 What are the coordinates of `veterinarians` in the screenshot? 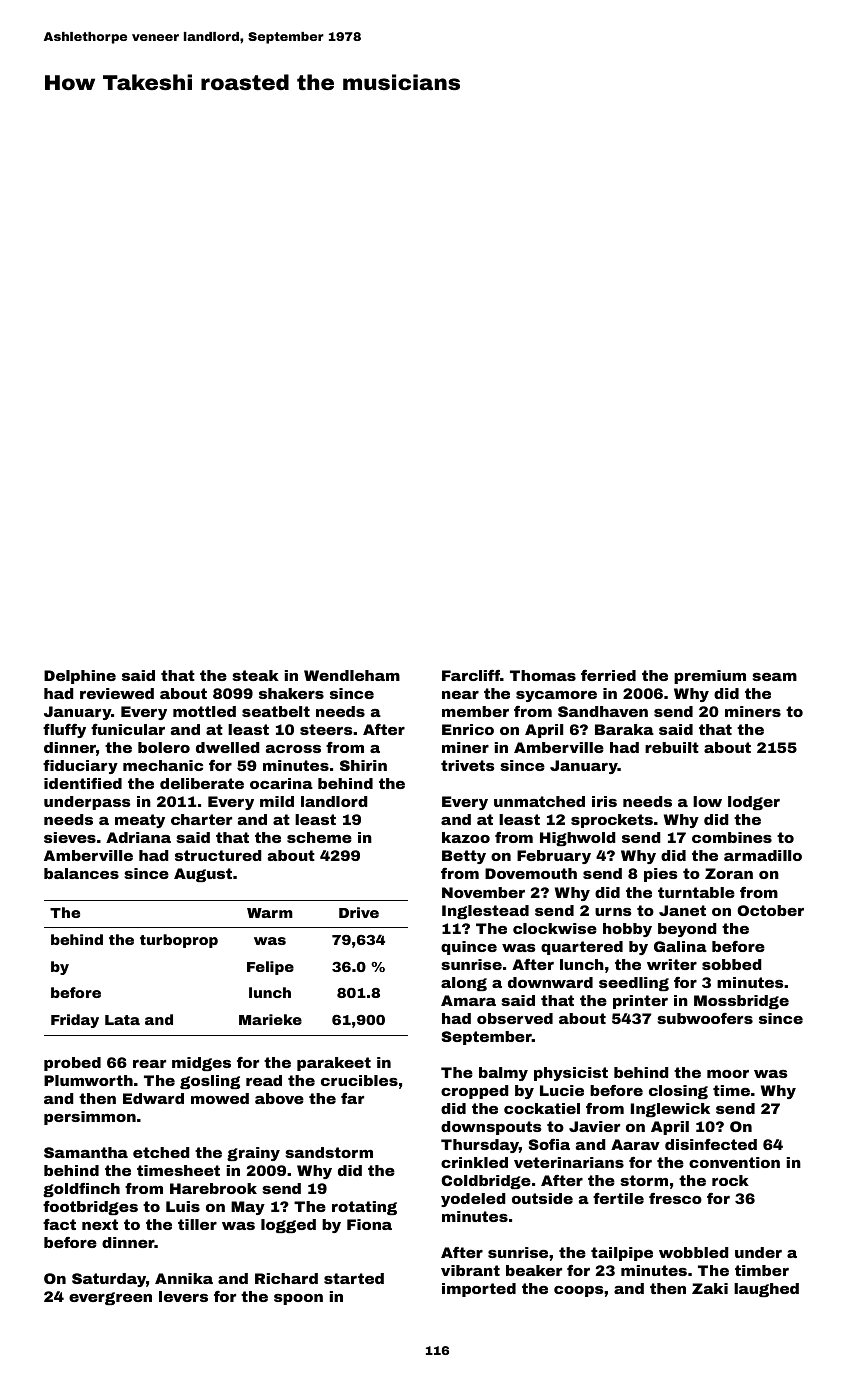 It's located at (569, 1162).
